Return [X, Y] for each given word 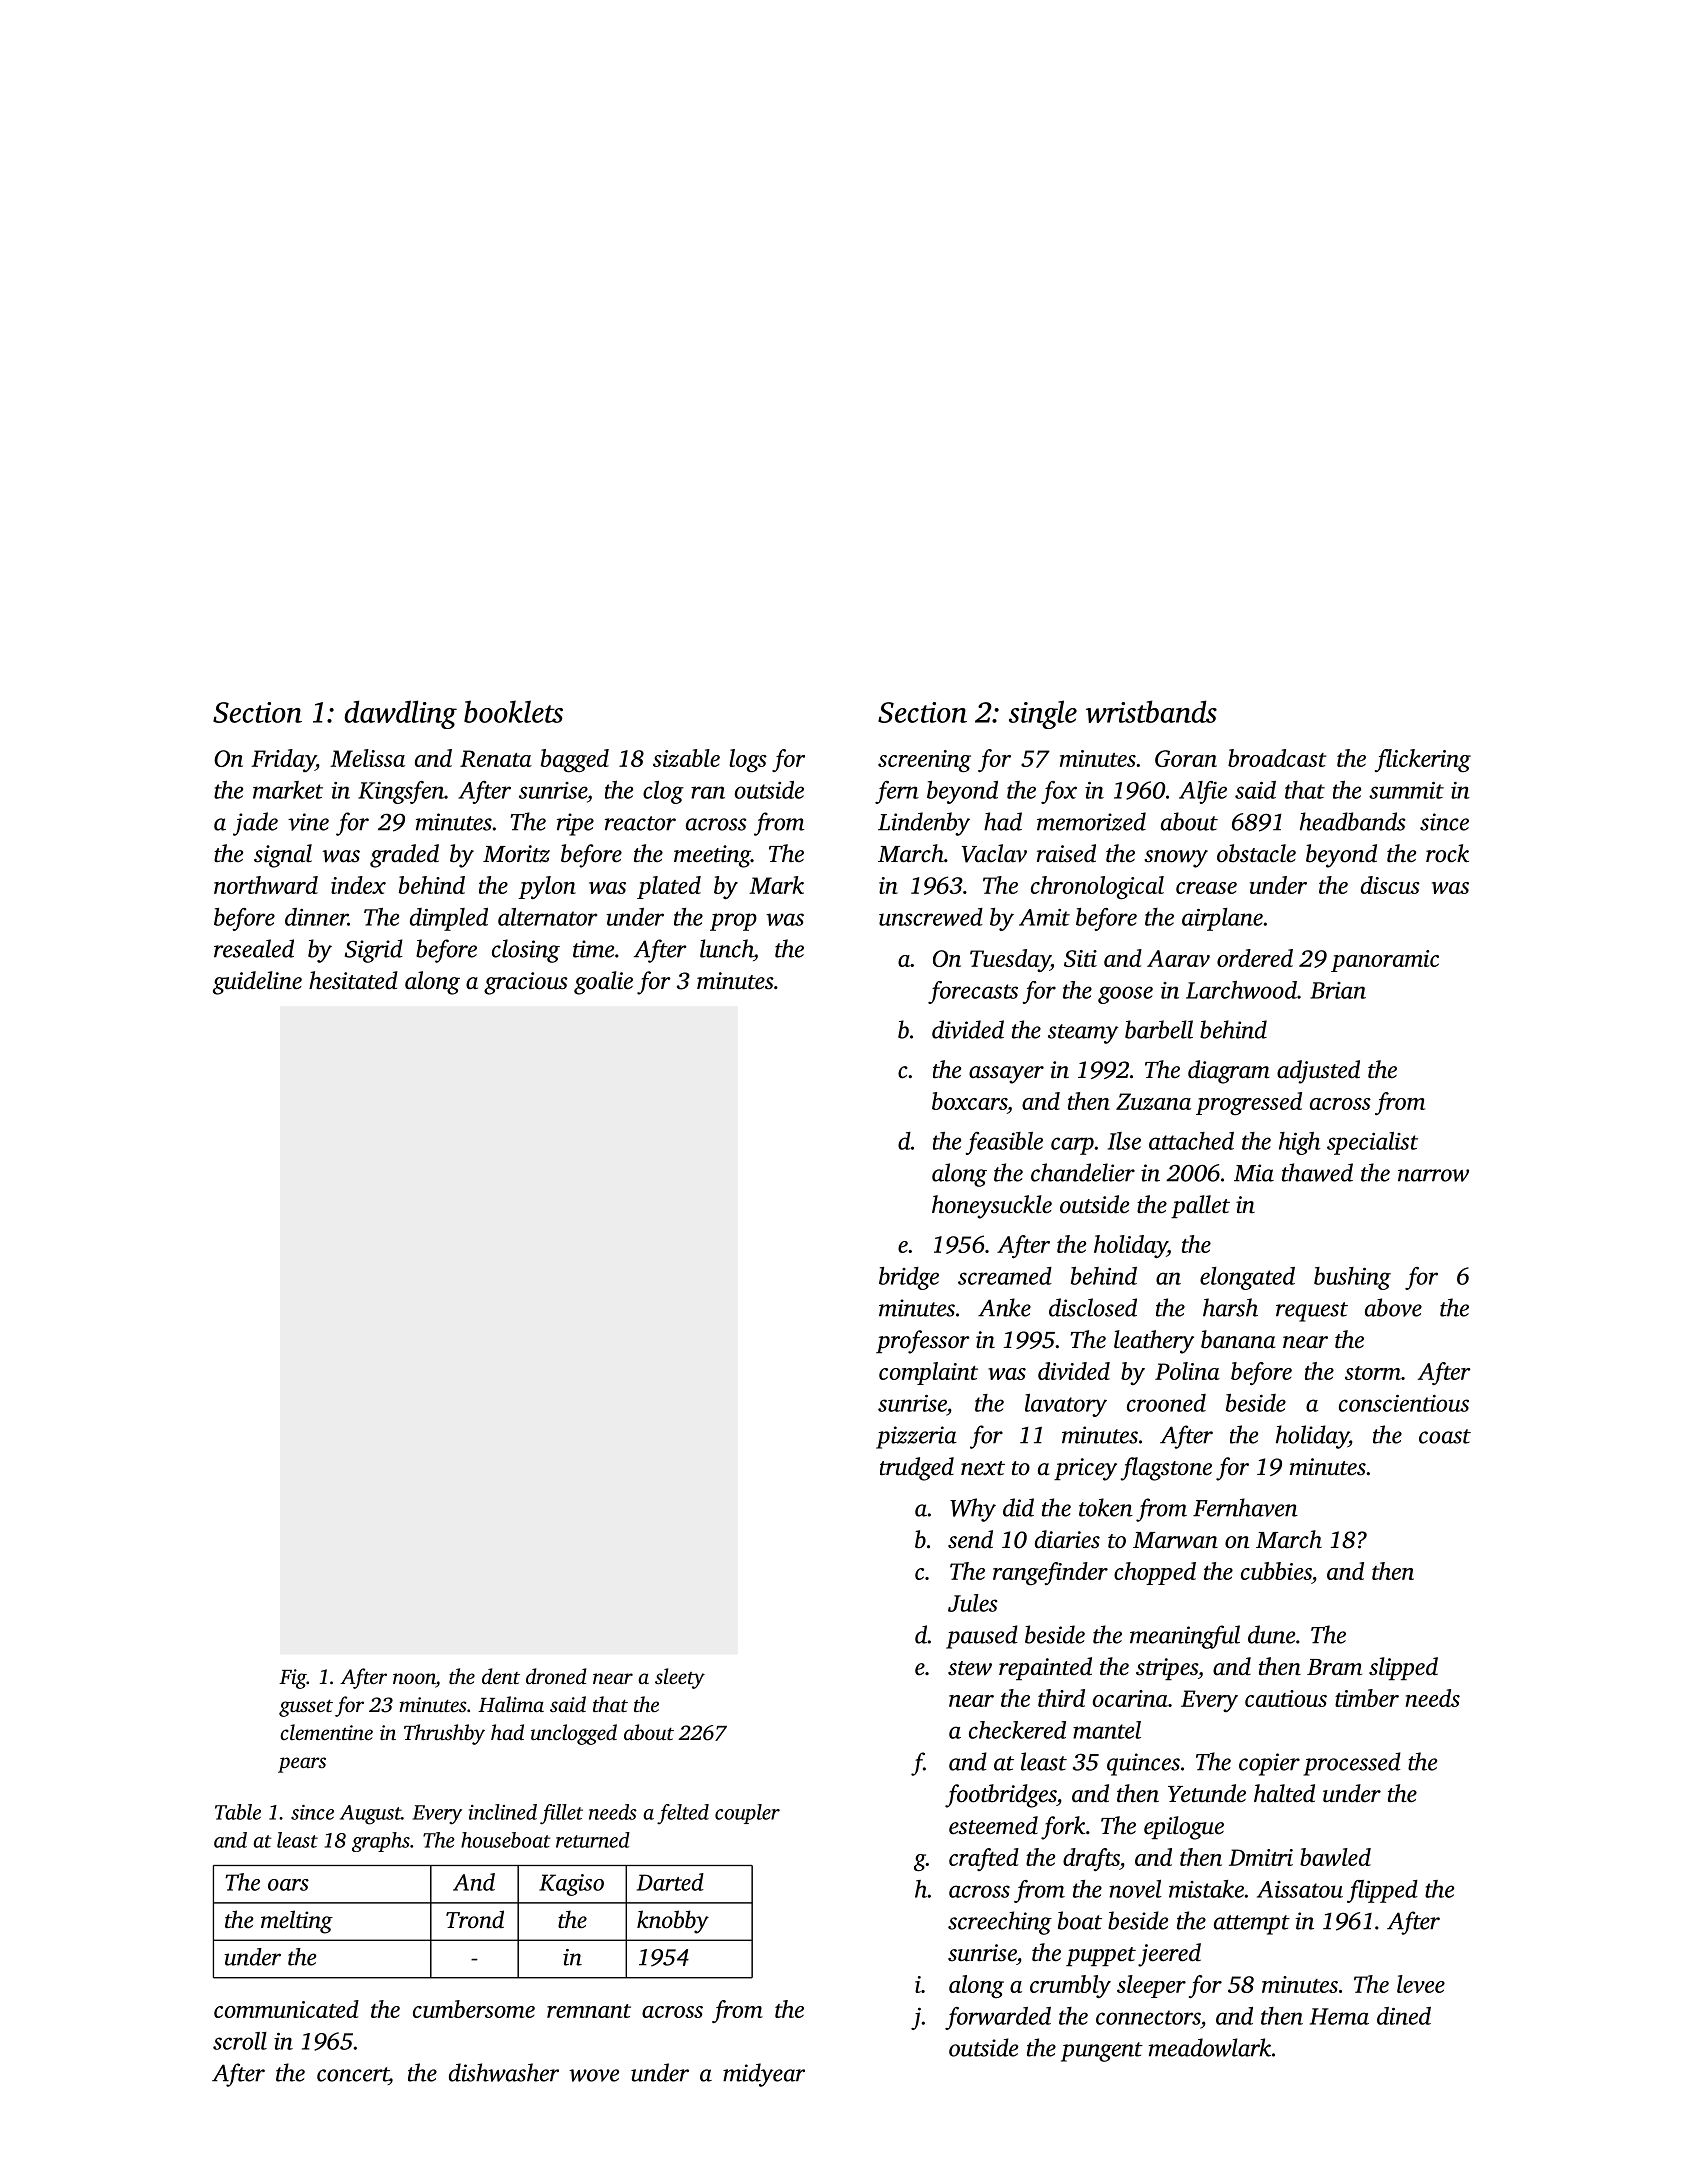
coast [1445, 1436]
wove [594, 2075]
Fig [293, 1679]
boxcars [969, 1101]
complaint [928, 1373]
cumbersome [474, 2009]
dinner [316, 917]
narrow [1433, 1175]
